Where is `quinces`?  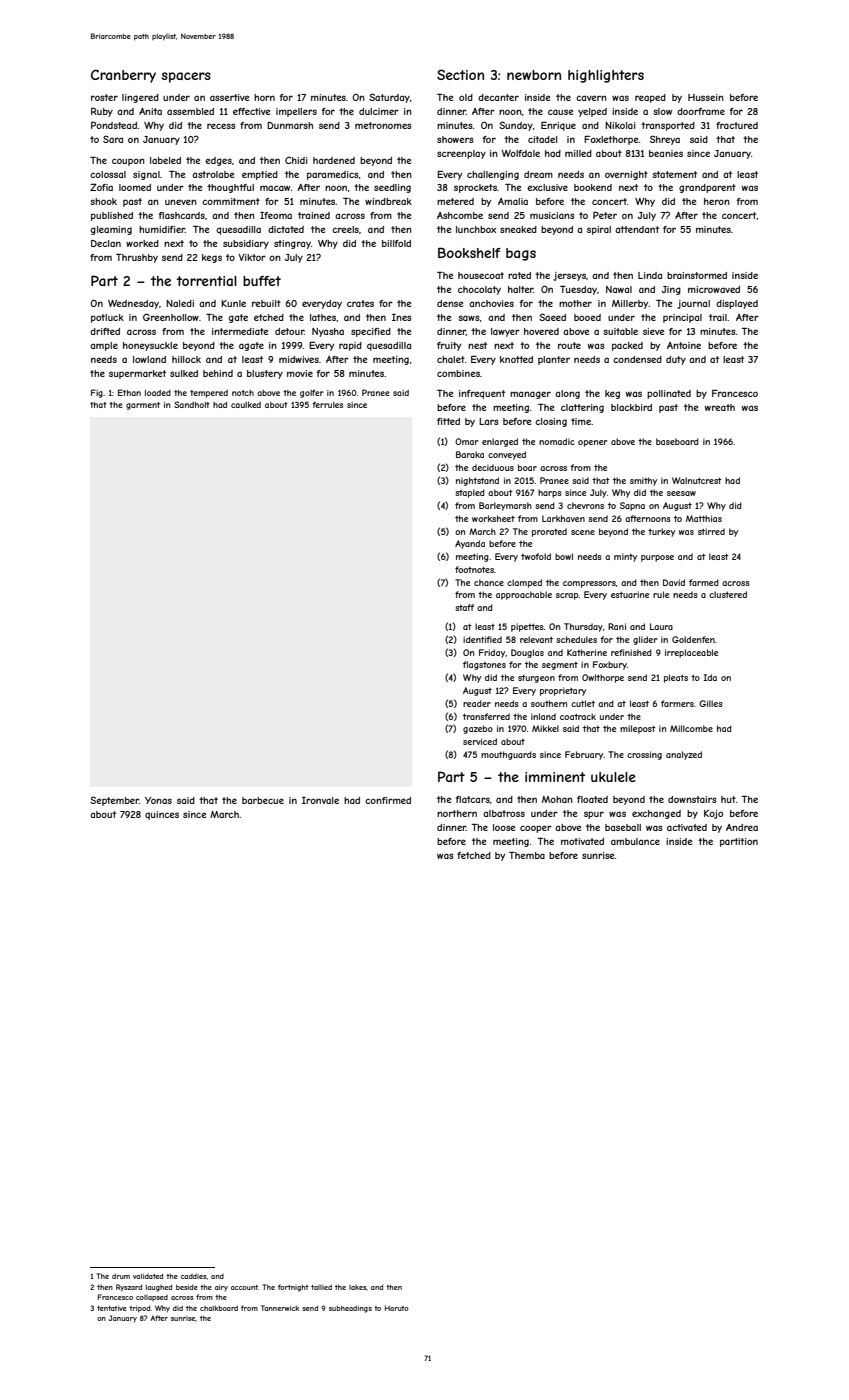
quinces is located at coordinates (162, 815).
